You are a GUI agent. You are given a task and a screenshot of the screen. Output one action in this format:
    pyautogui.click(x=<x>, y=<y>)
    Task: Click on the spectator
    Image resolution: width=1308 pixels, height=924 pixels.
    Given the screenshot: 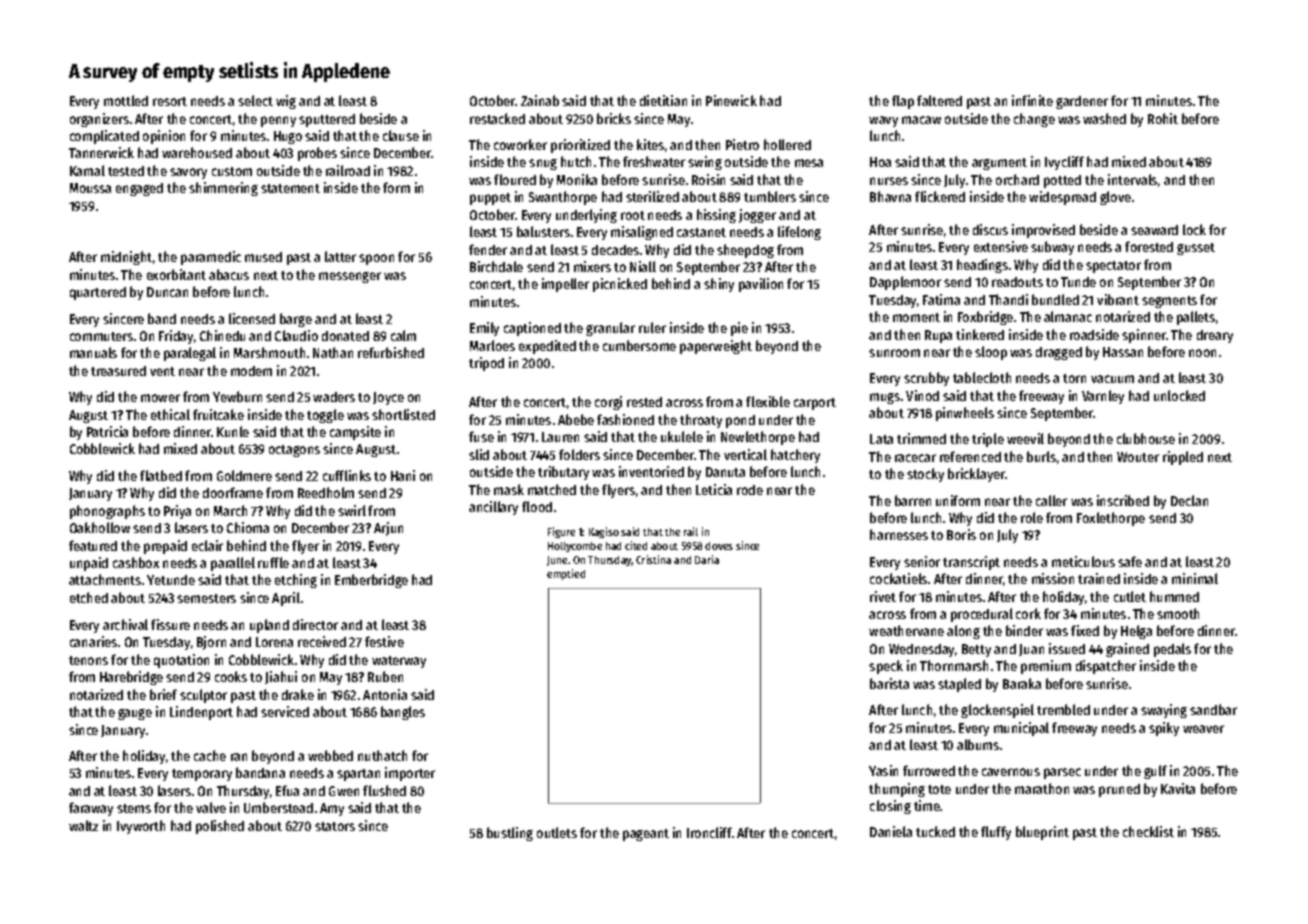 What is the action you would take?
    pyautogui.click(x=1113, y=267)
